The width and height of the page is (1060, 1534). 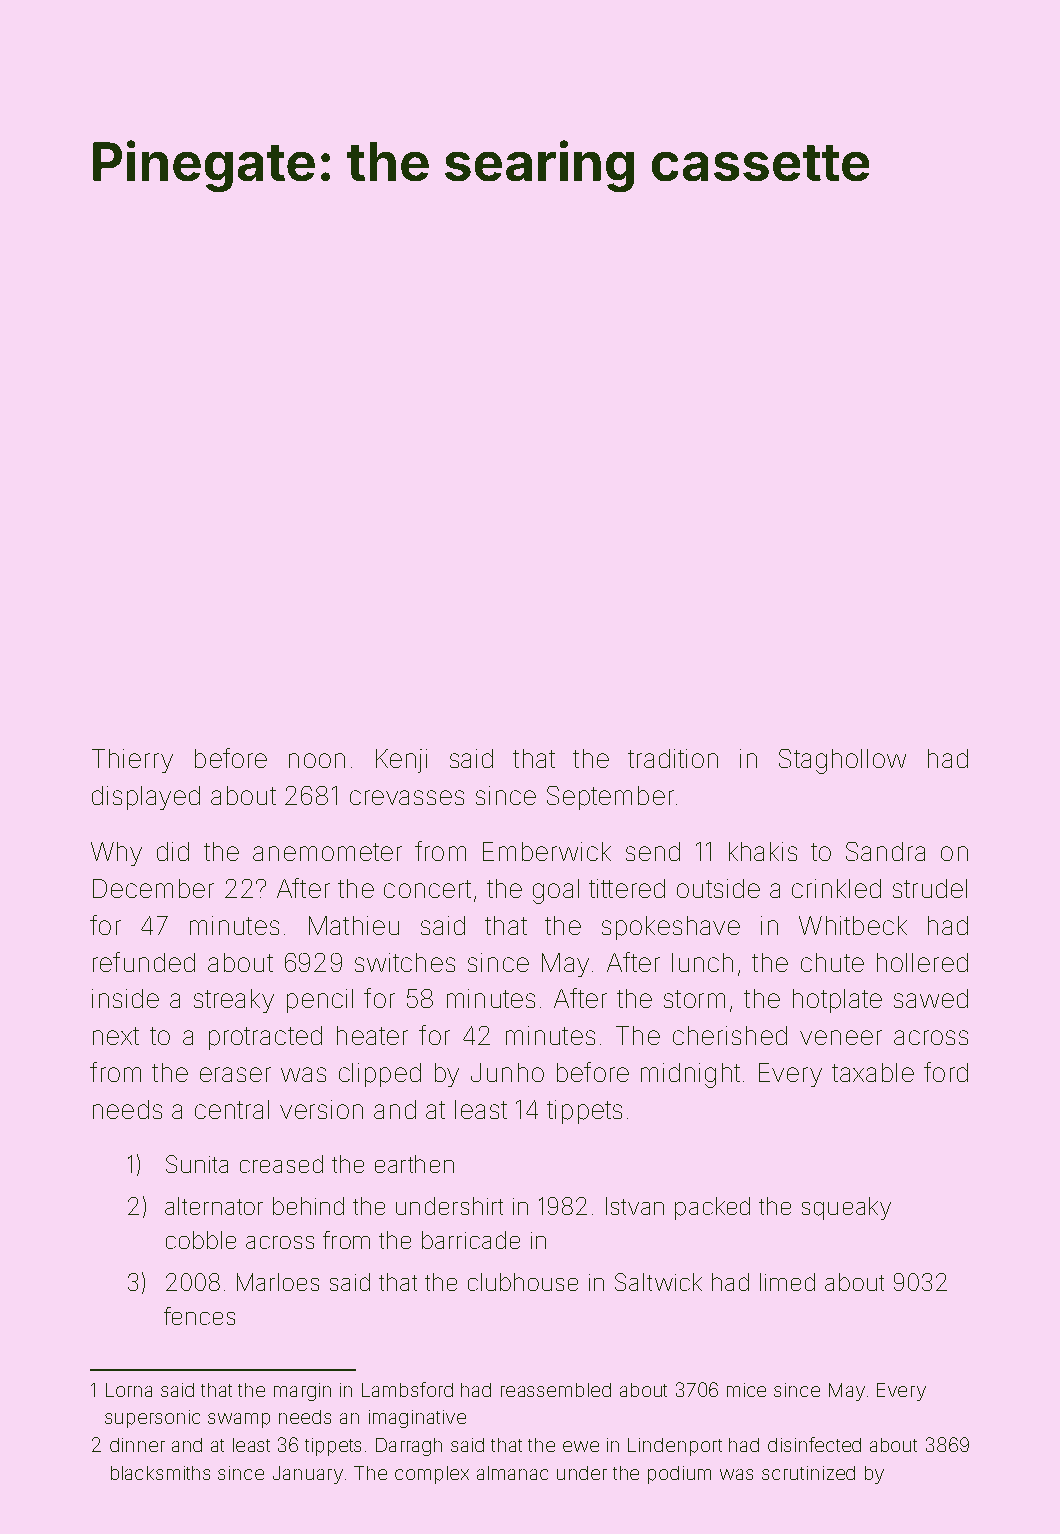 What do you see at coordinates (746, 1390) in the page?
I see `mice` at bounding box center [746, 1390].
